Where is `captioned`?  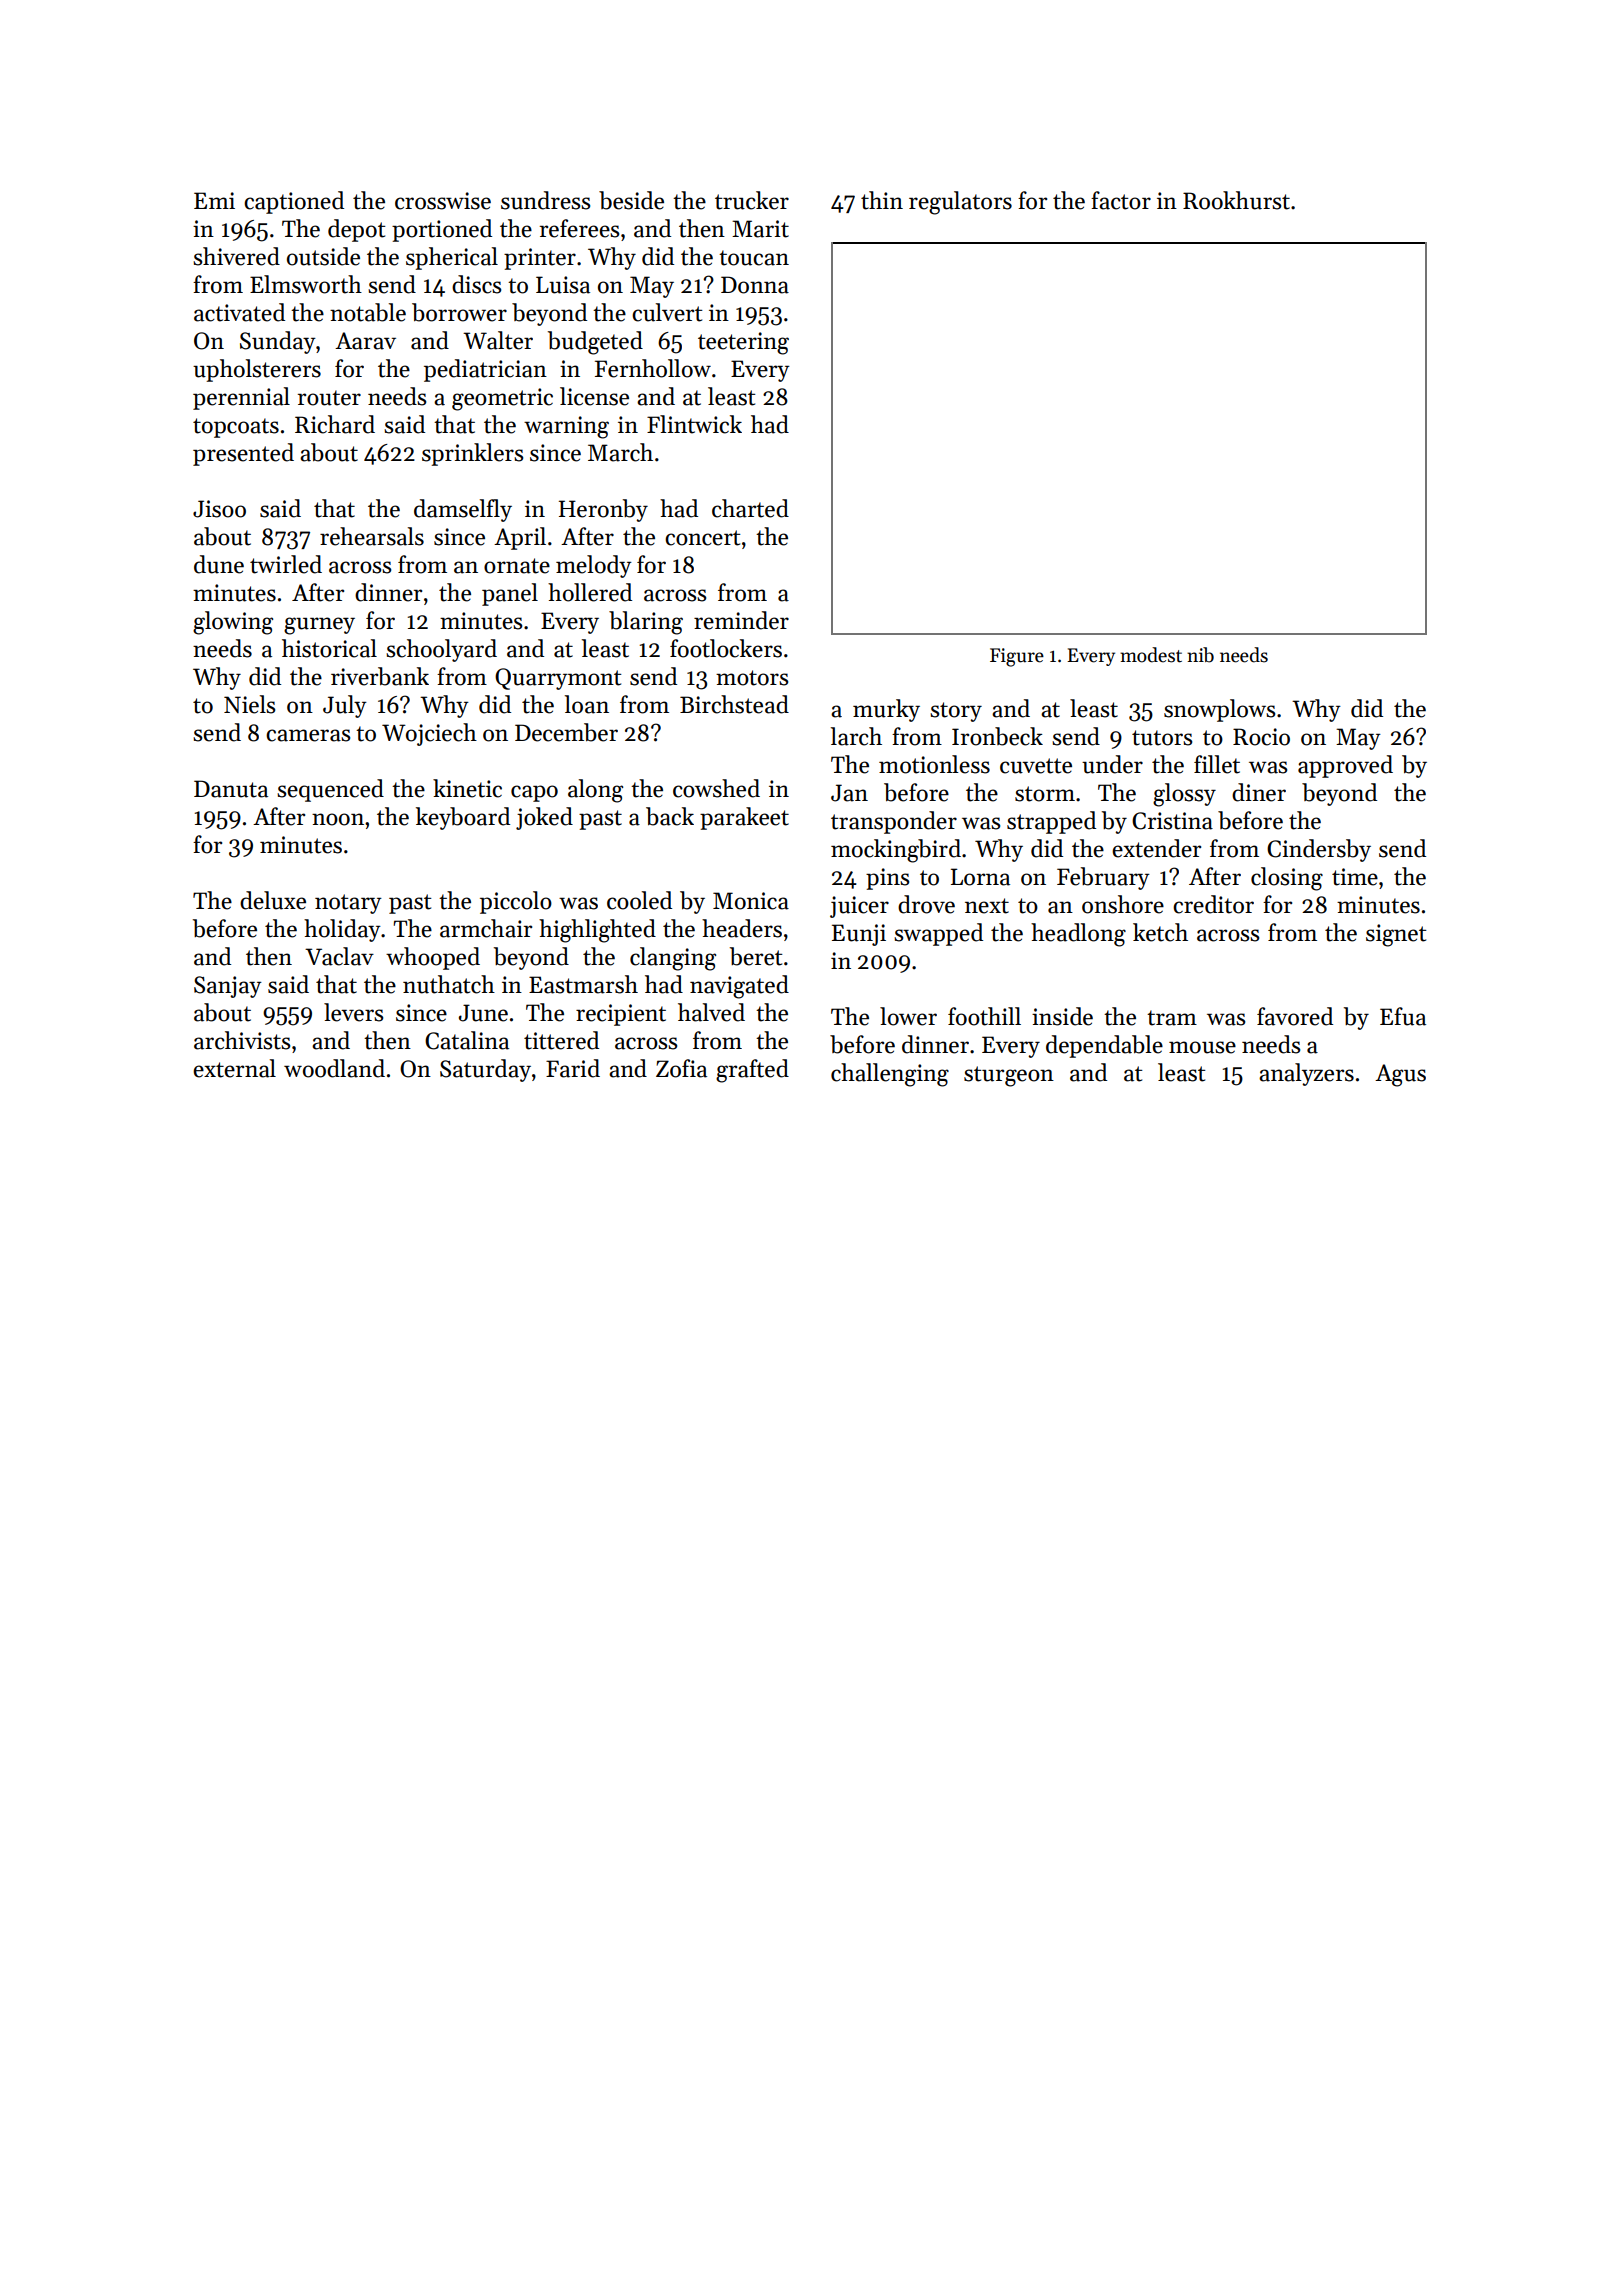
captioned is located at coordinates (294, 202).
